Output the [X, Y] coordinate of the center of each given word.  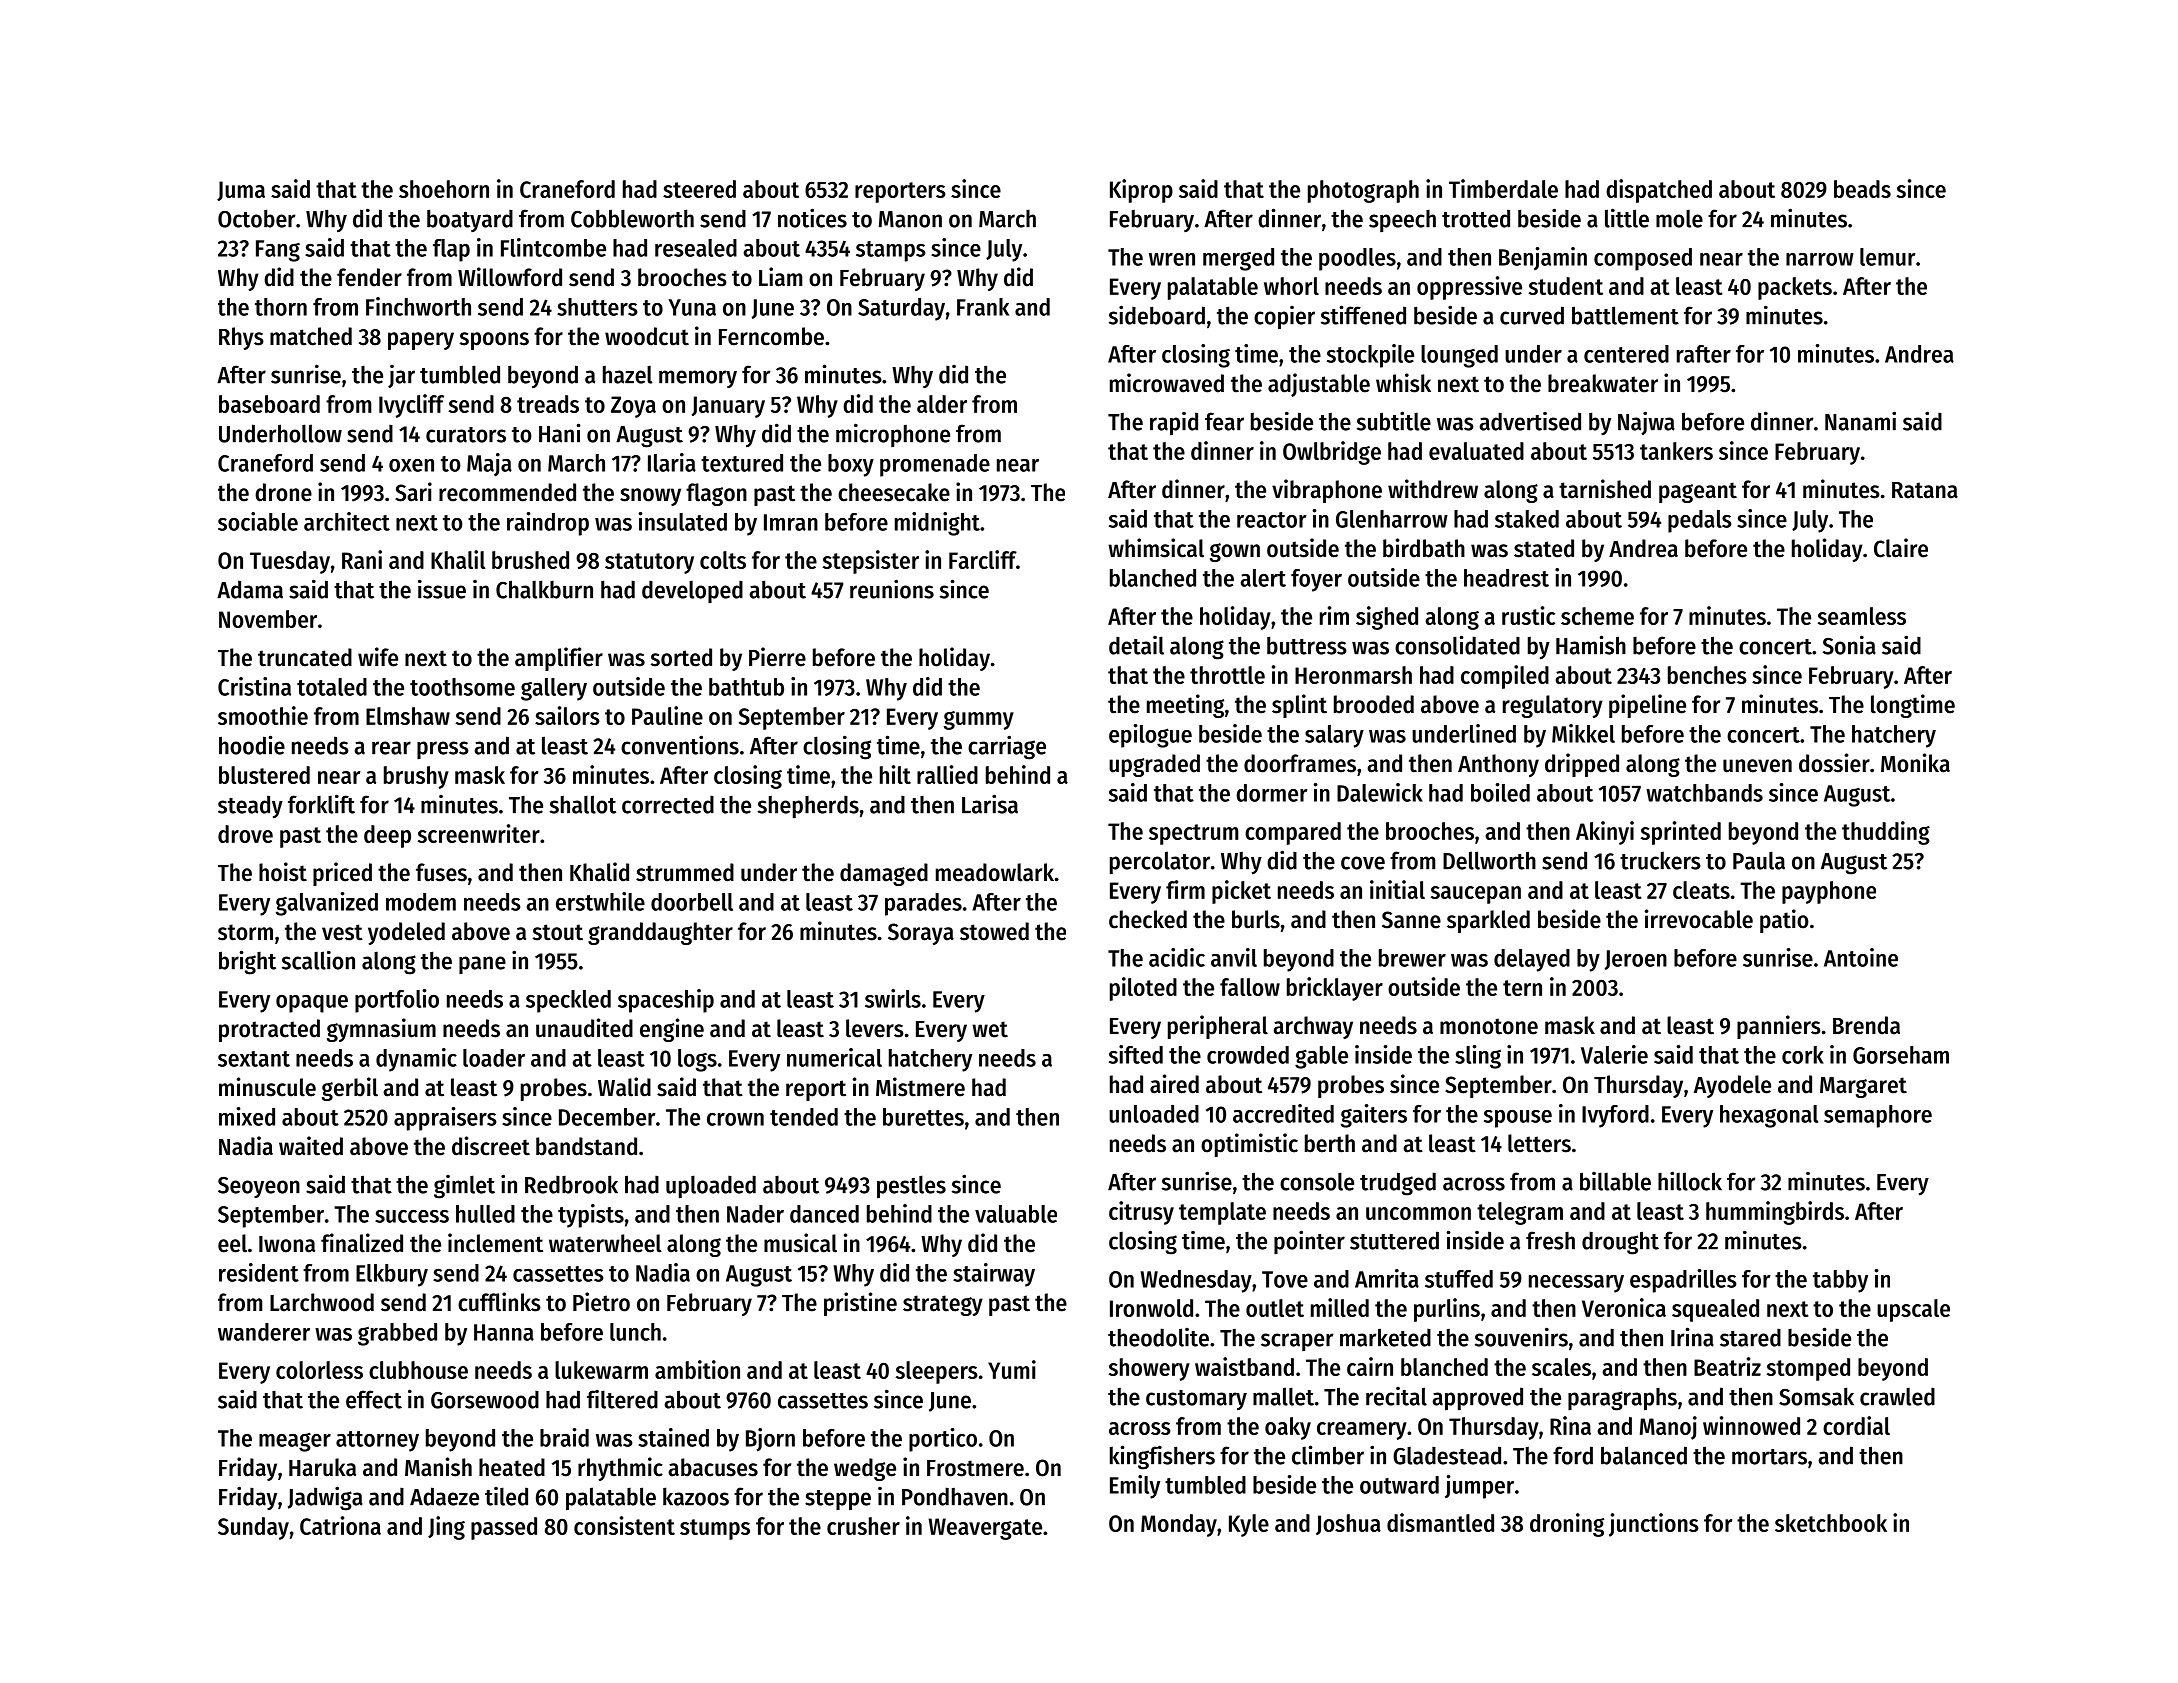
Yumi [1012, 1369]
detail [1136, 645]
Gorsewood [485, 1399]
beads [1862, 189]
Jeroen [1636, 960]
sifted [1136, 1054]
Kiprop [1141, 191]
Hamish [1591, 645]
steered [699, 189]
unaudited [584, 1028]
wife [378, 657]
